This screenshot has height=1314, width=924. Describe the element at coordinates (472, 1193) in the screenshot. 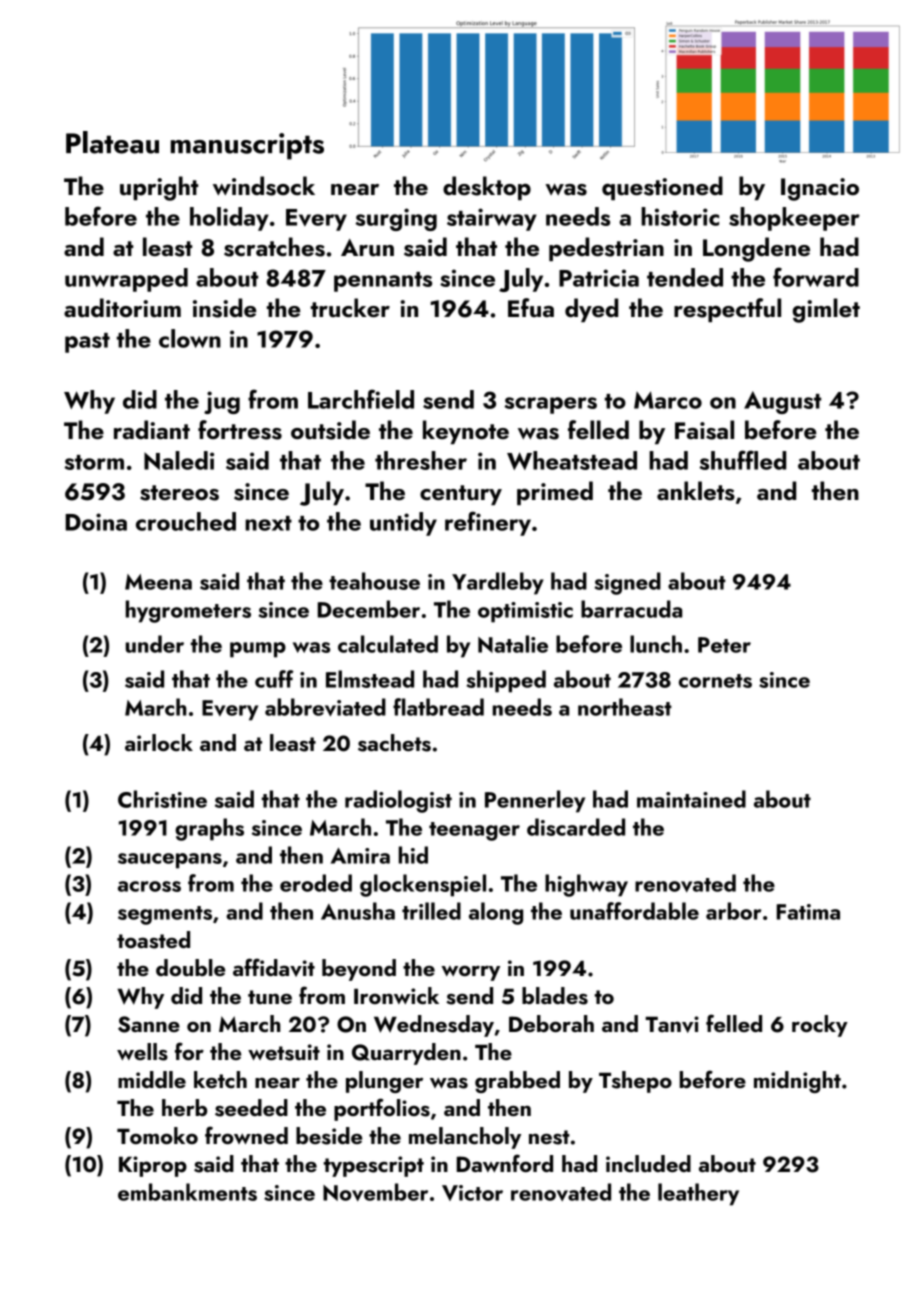

I see `Victor` at that location.
